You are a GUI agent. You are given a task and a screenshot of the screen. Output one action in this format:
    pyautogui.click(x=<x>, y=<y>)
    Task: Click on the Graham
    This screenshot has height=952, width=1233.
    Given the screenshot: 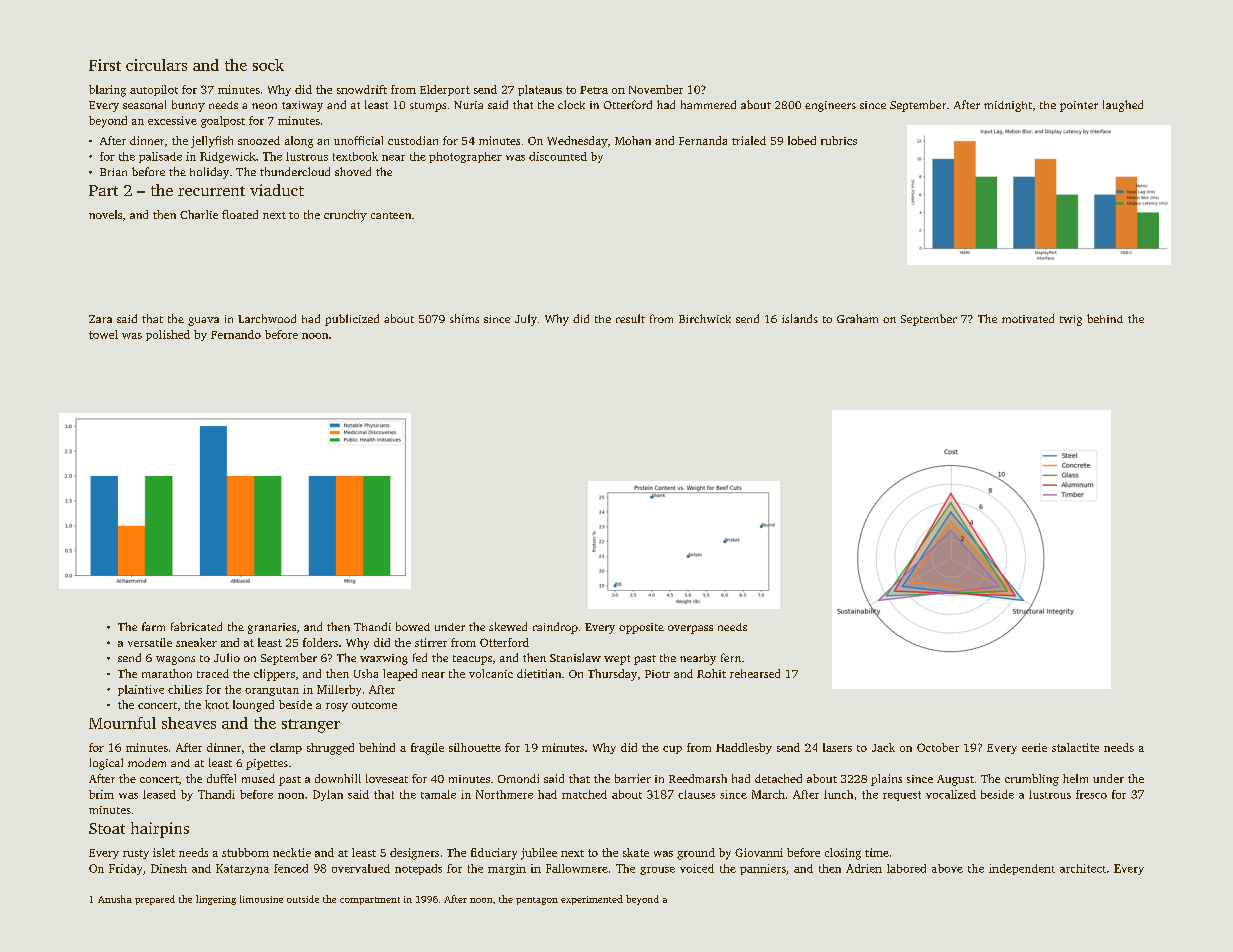 What is the action you would take?
    pyautogui.click(x=857, y=318)
